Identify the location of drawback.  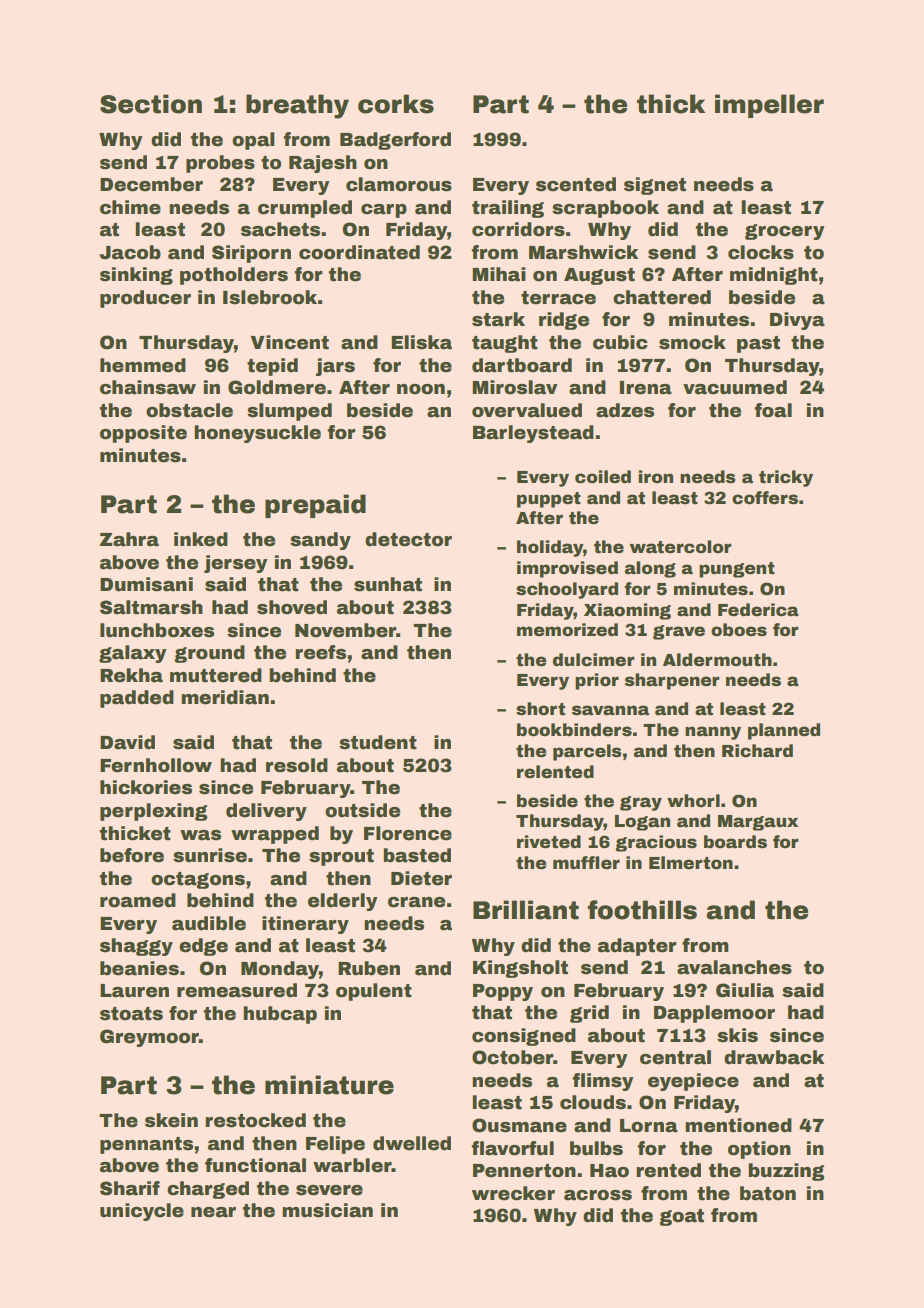
(774, 1057).
